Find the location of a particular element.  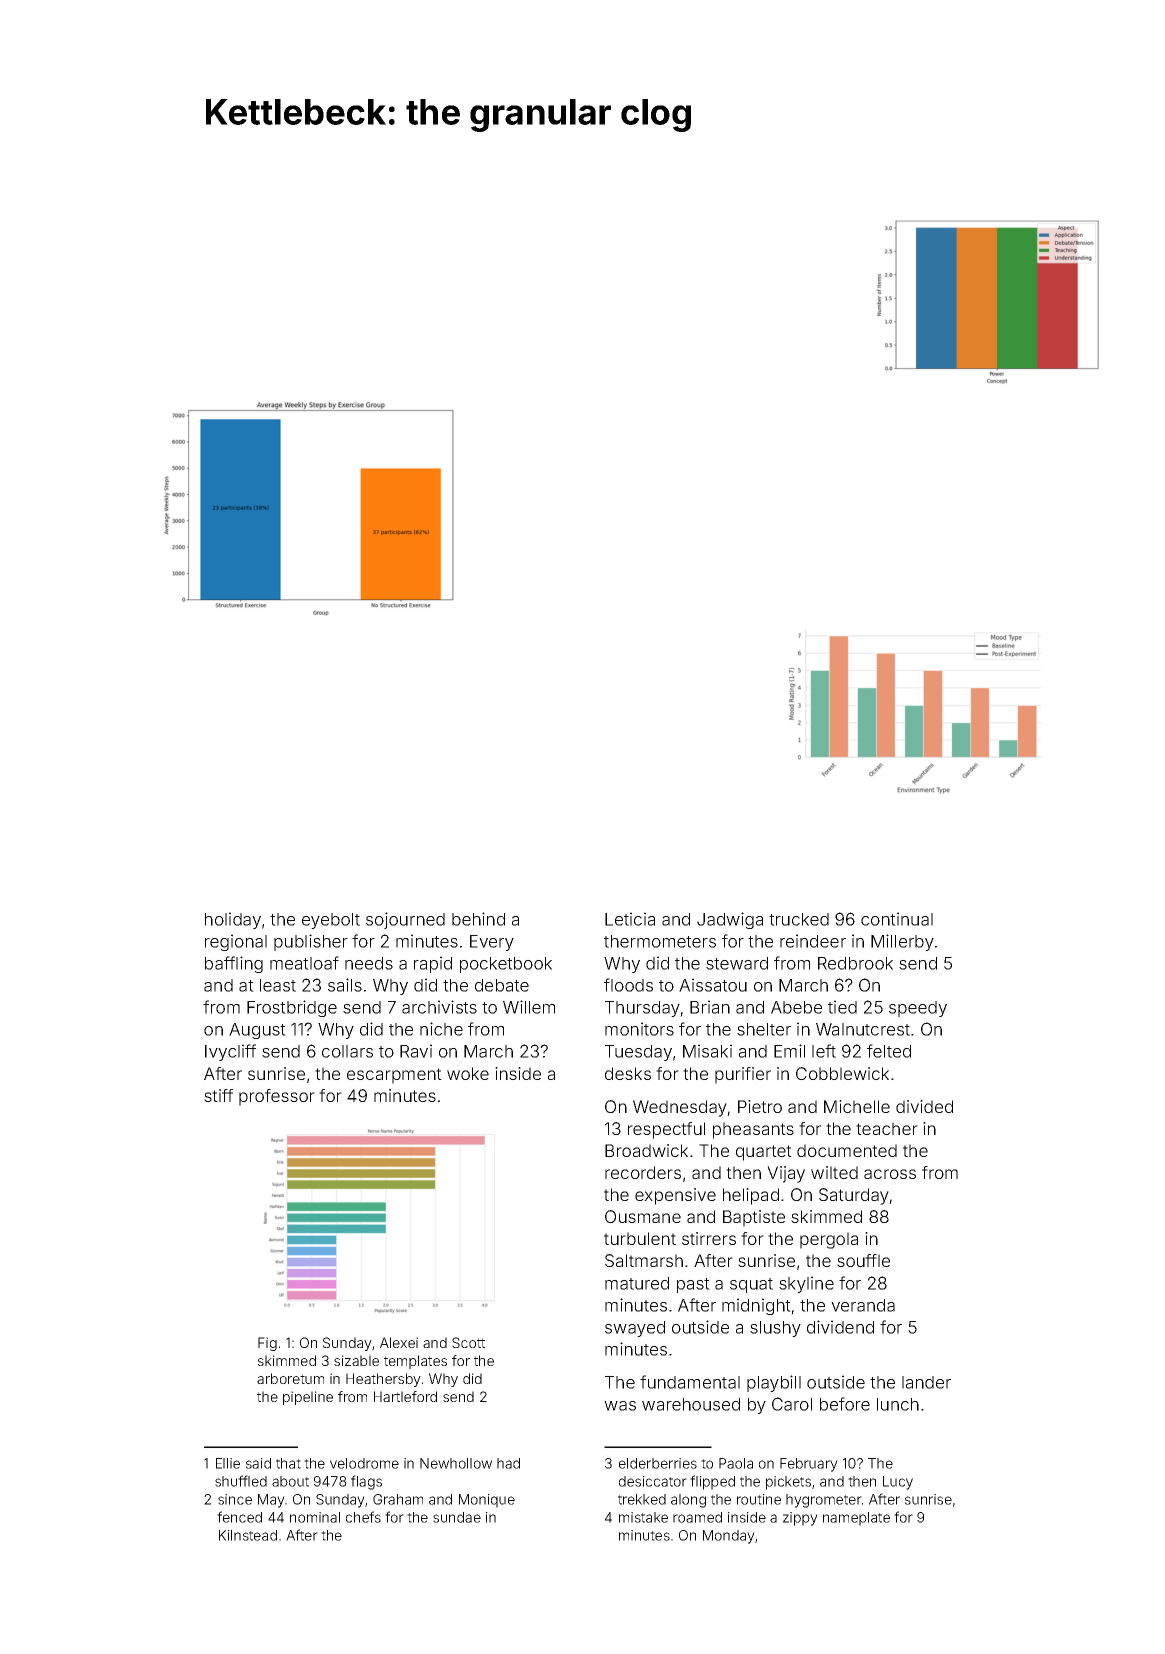

Scott is located at coordinates (468, 1342).
